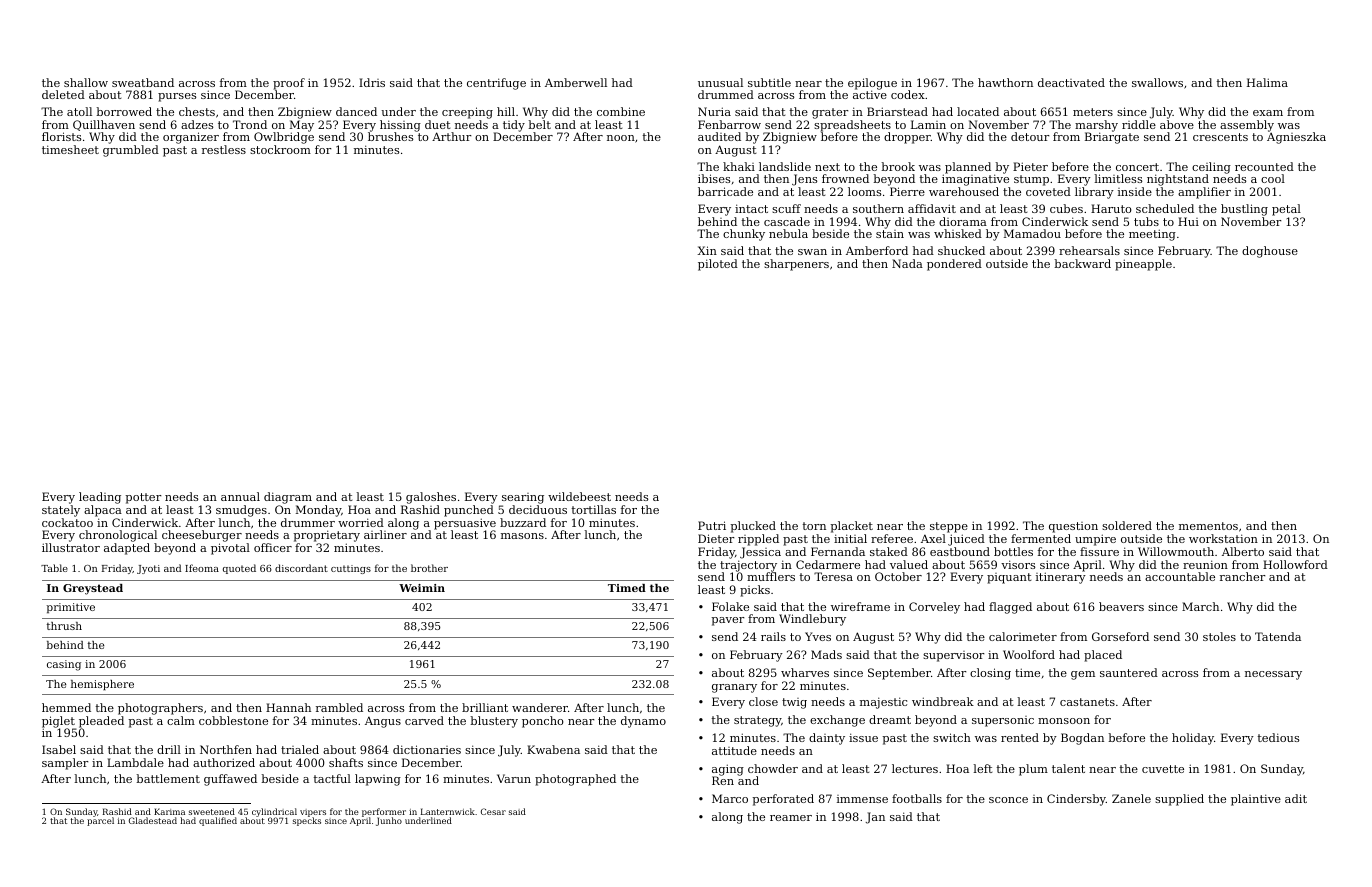 Image resolution: width=1372 pixels, height=887 pixels. I want to click on backward, so click(1082, 263).
